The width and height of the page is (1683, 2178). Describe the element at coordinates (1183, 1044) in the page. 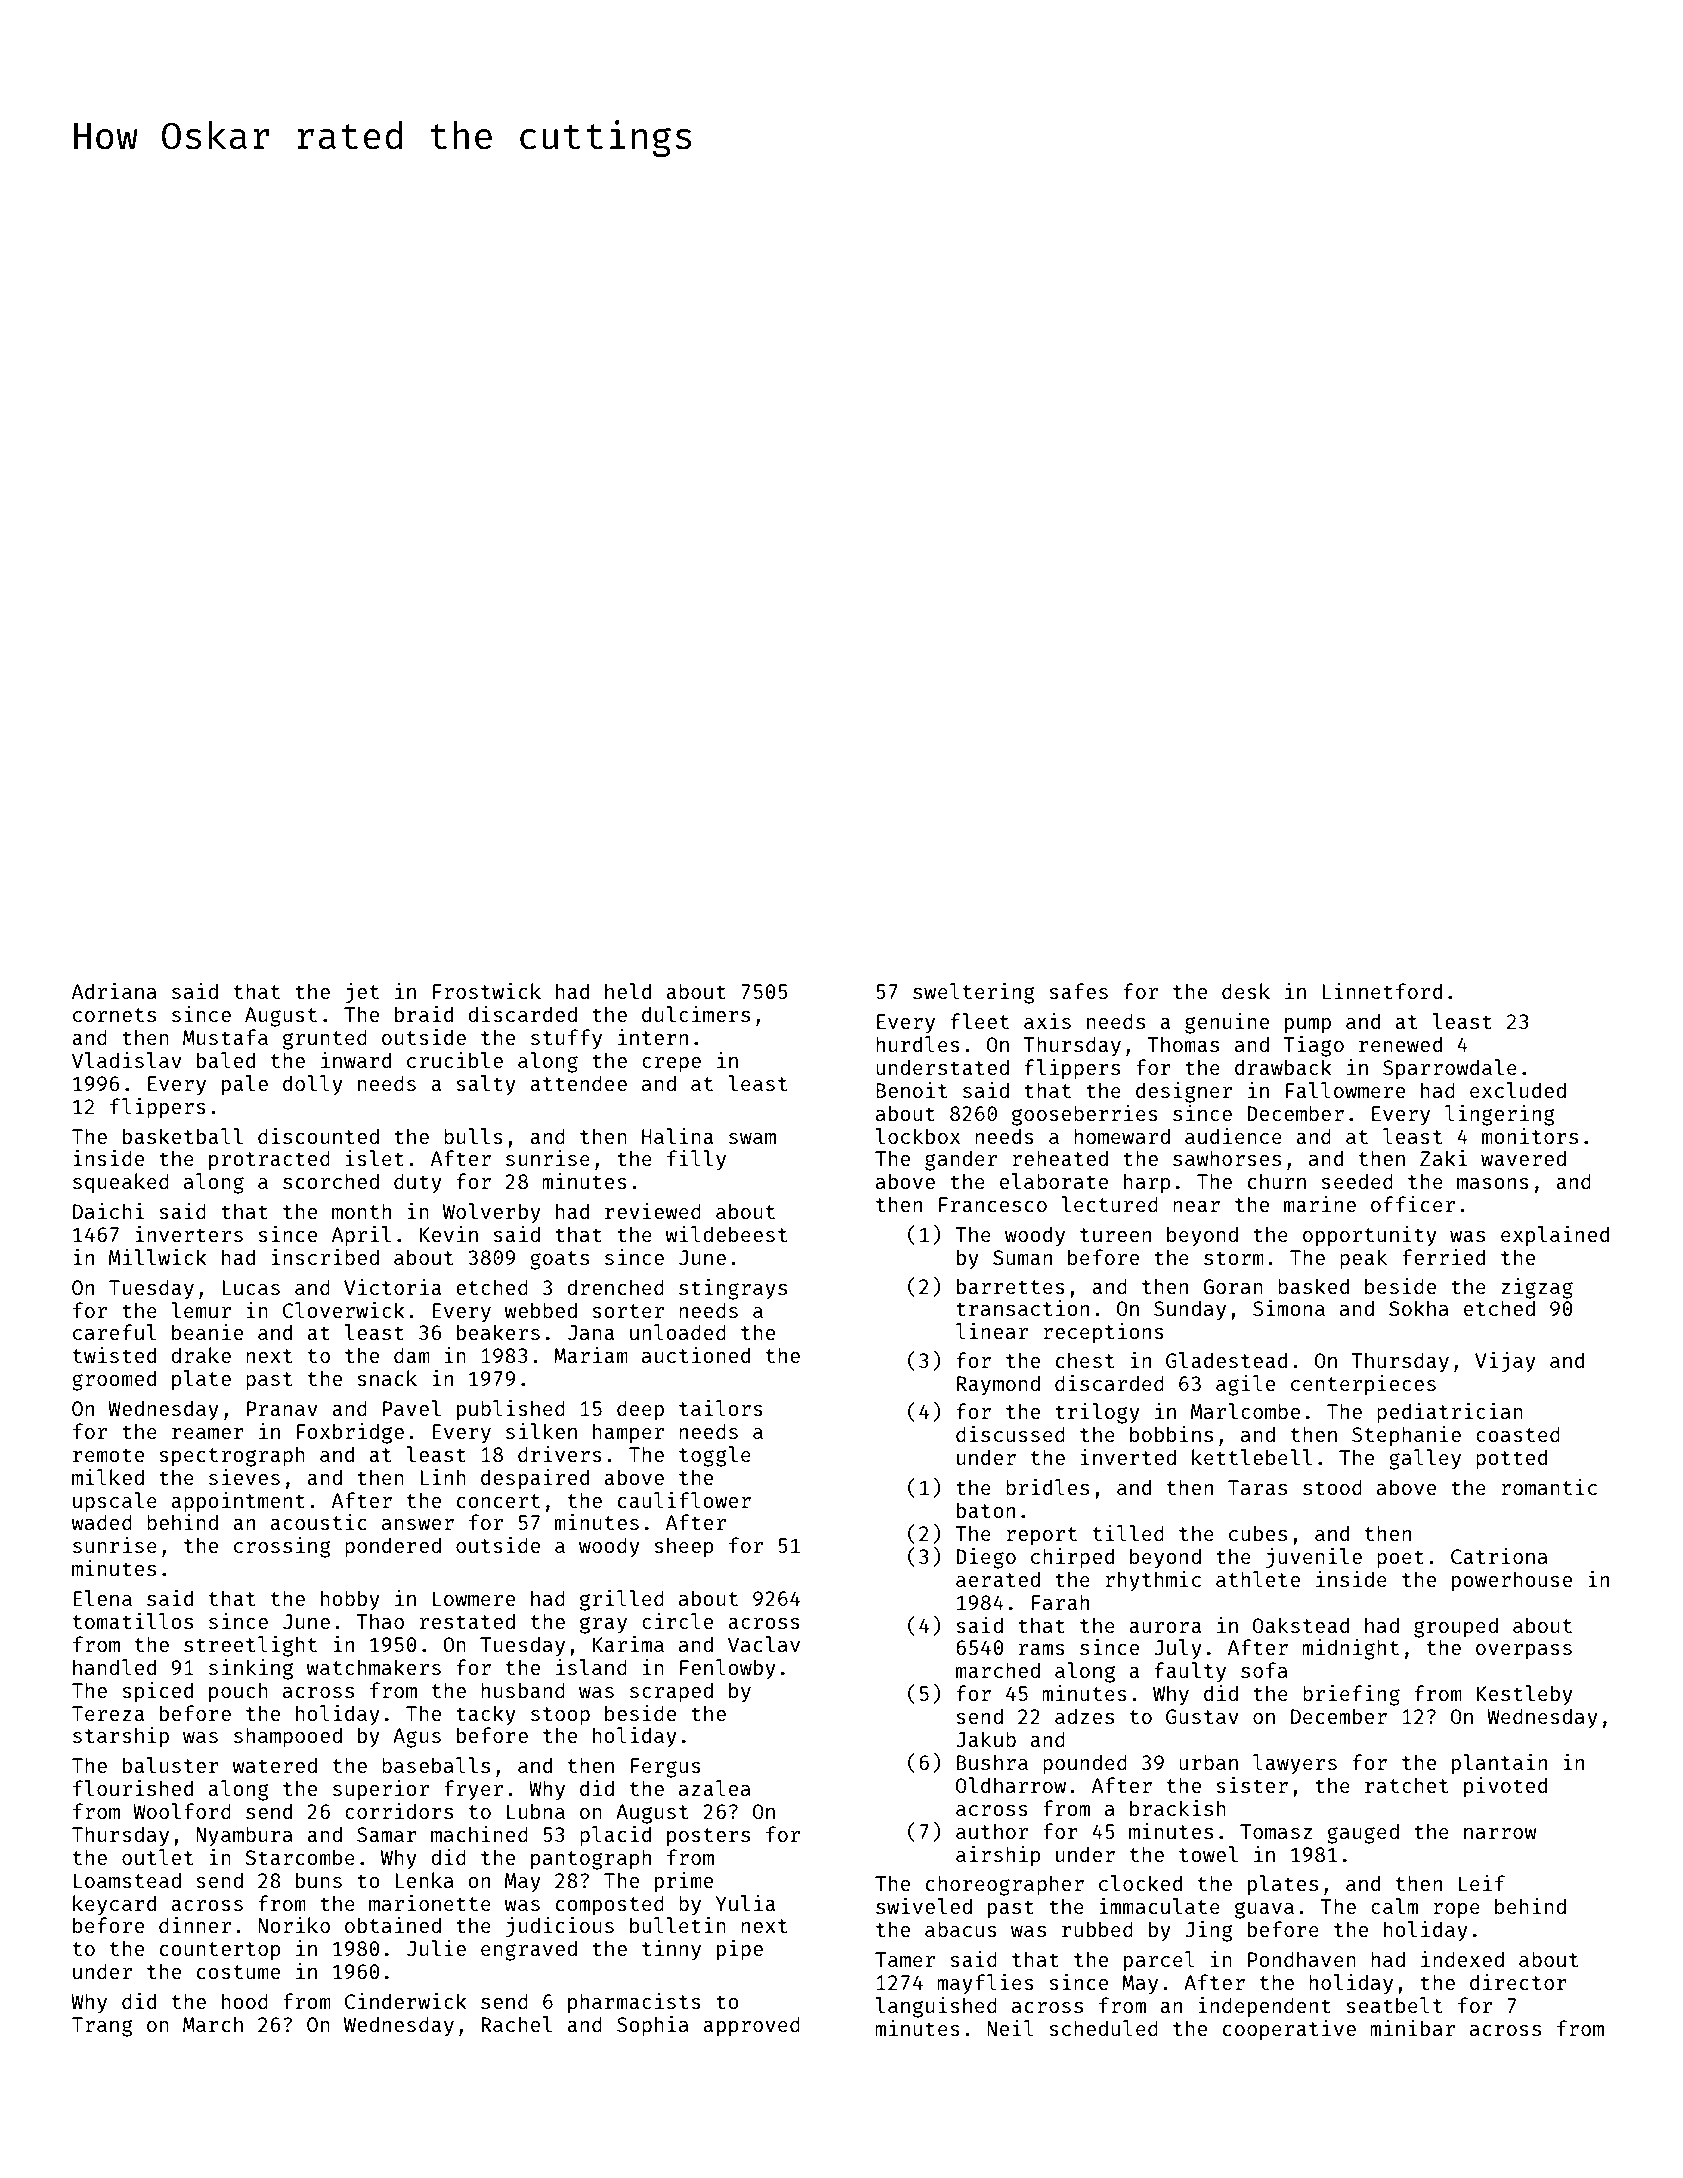

I see `Thomas` at that location.
